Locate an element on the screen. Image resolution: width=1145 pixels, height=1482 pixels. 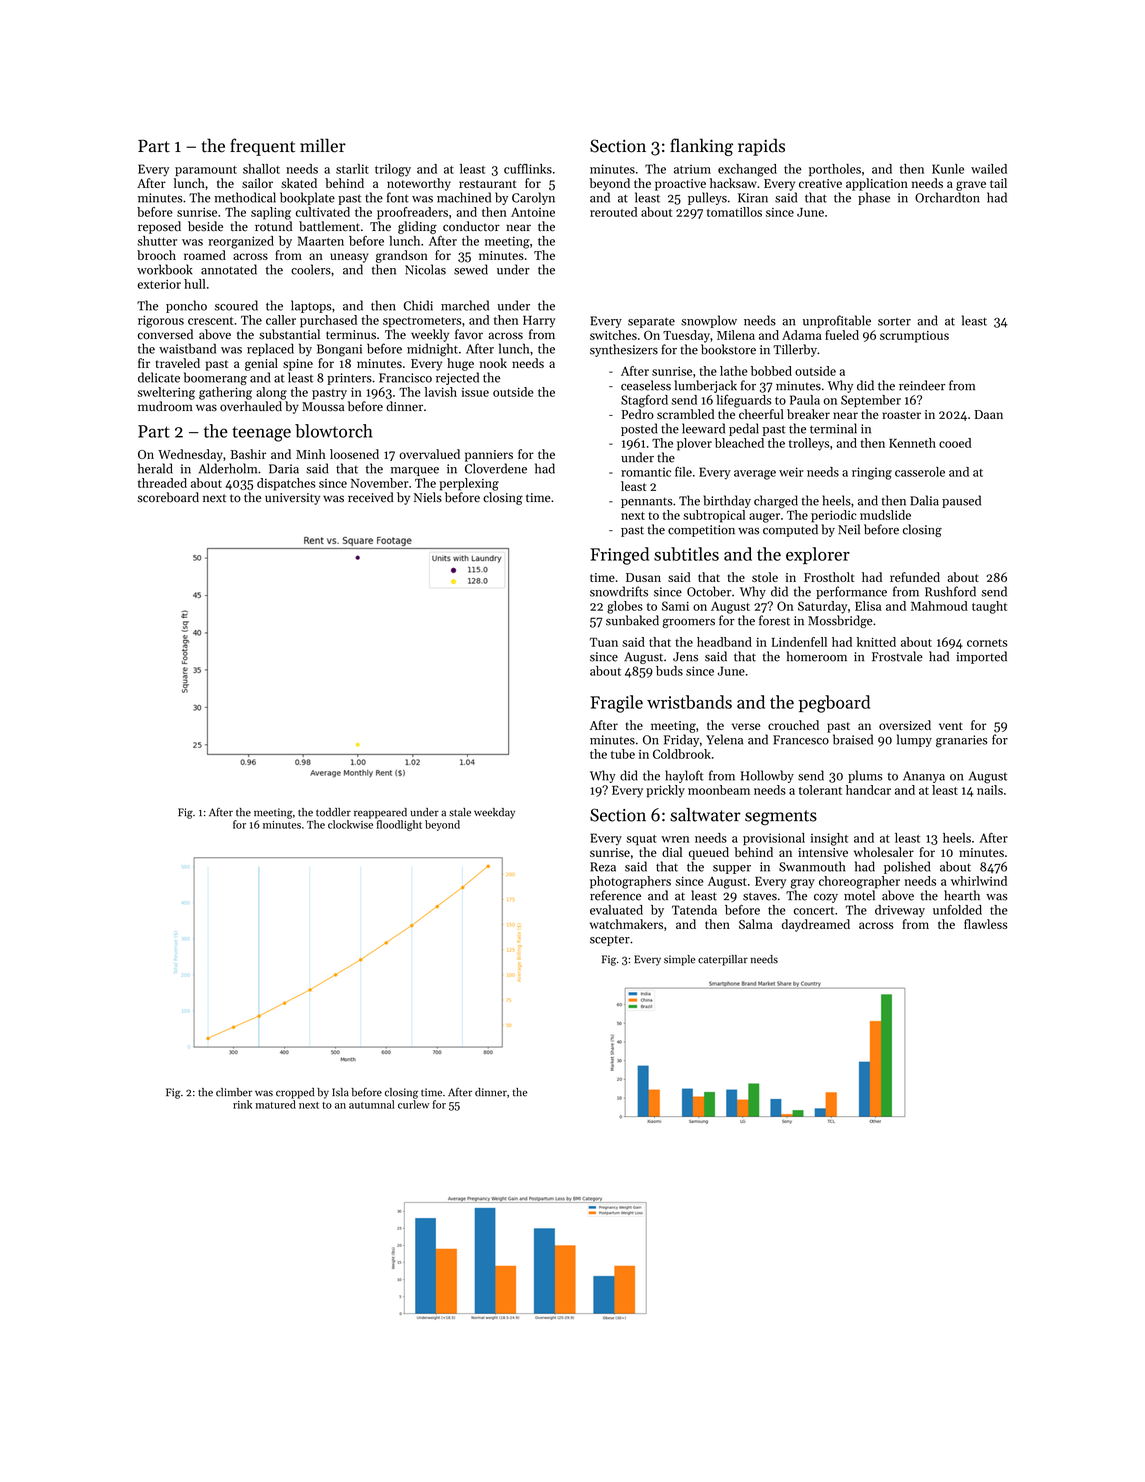
wailed is located at coordinates (989, 169).
